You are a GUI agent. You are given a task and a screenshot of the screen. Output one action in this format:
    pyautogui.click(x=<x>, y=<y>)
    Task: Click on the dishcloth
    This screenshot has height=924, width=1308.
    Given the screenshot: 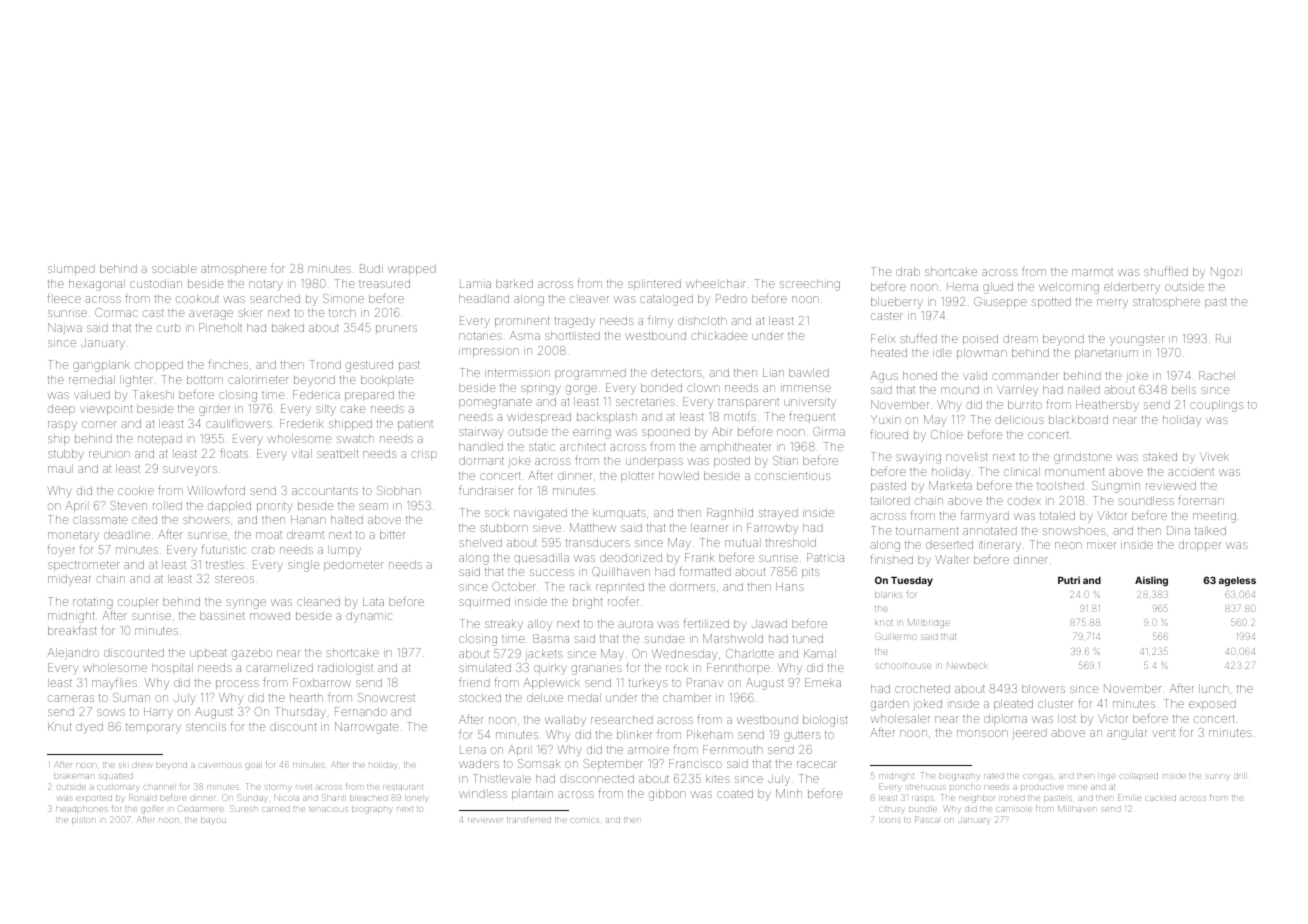 What is the action you would take?
    pyautogui.click(x=702, y=320)
